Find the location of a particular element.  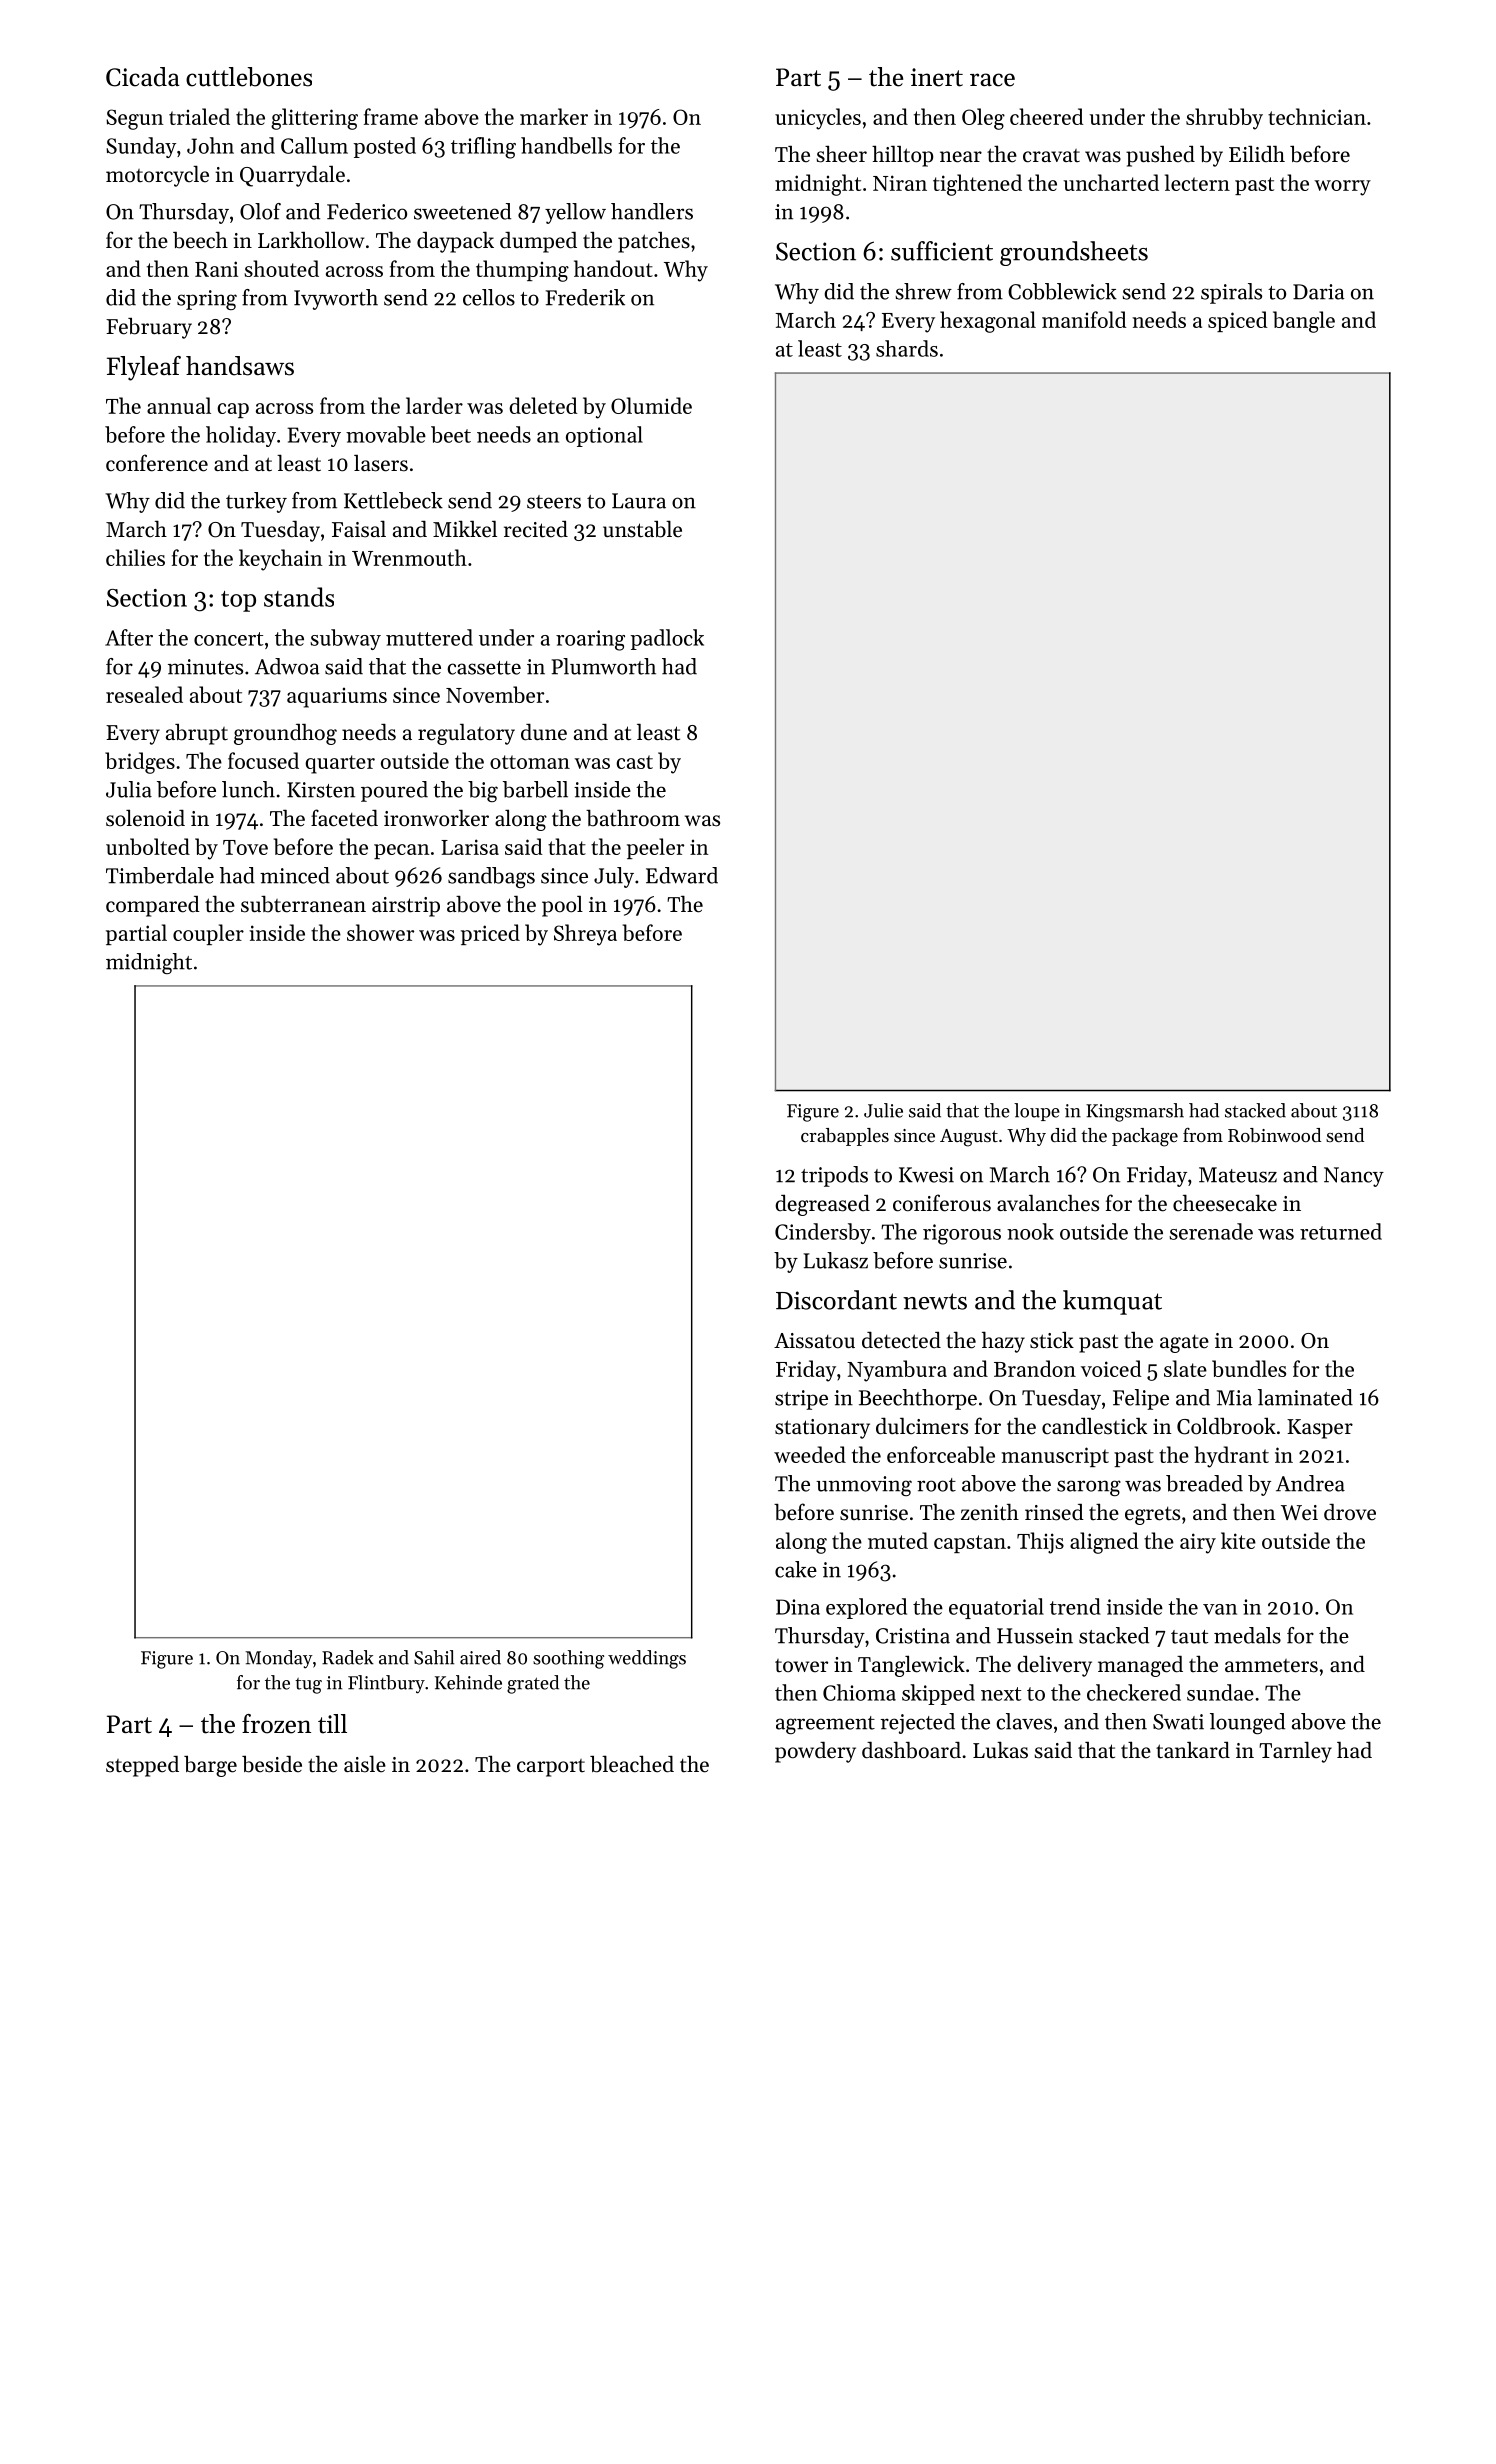

manifold is located at coordinates (1084, 319).
